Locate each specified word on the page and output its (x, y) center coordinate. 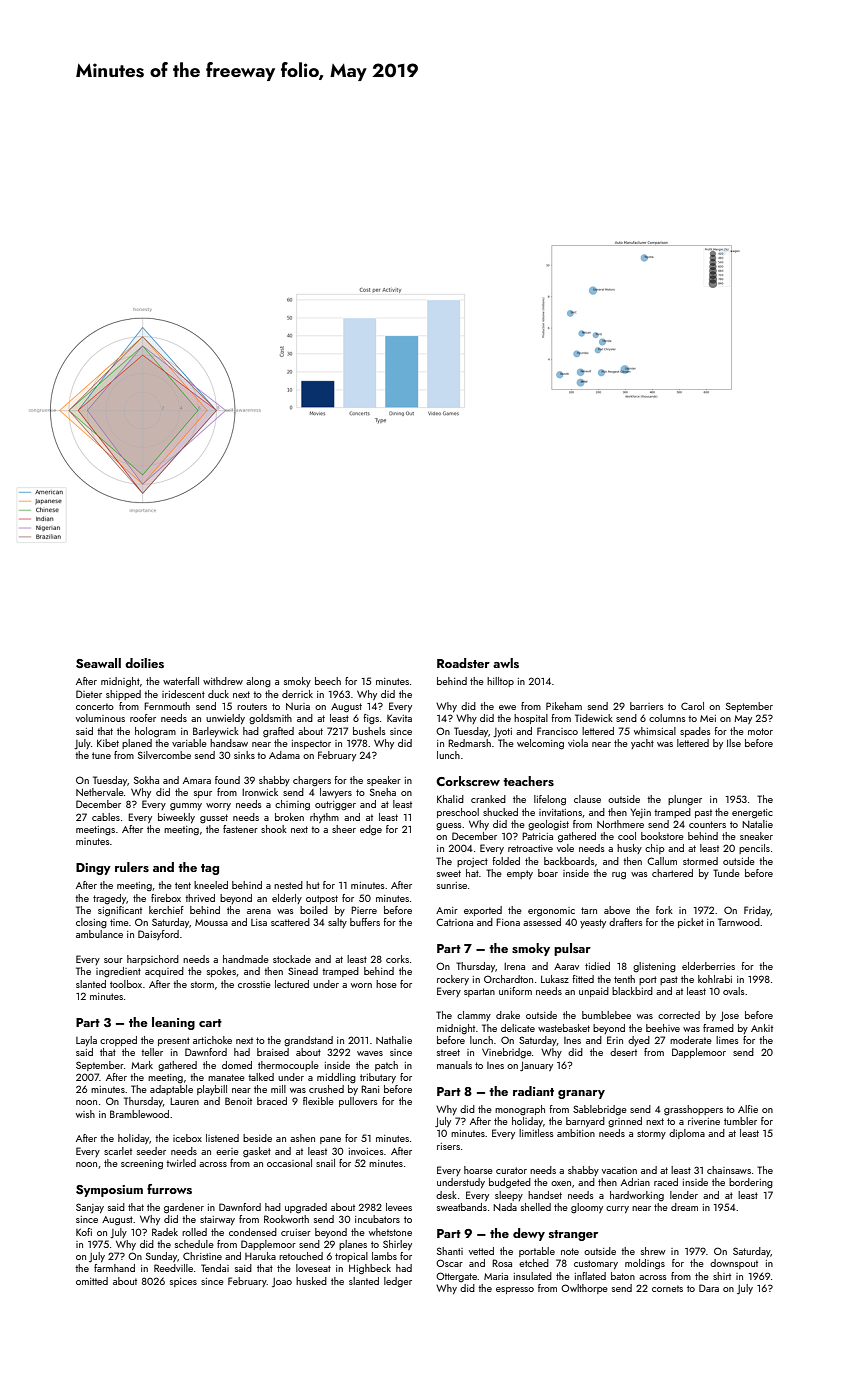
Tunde (726, 873)
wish (85, 1114)
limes (727, 1040)
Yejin (640, 813)
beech (328, 681)
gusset (214, 819)
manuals (454, 1065)
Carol (692, 706)
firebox (166, 898)
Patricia (537, 836)
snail (325, 1163)
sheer (344, 829)
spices (183, 1282)
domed (237, 1065)
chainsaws (729, 1170)
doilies (144, 663)
